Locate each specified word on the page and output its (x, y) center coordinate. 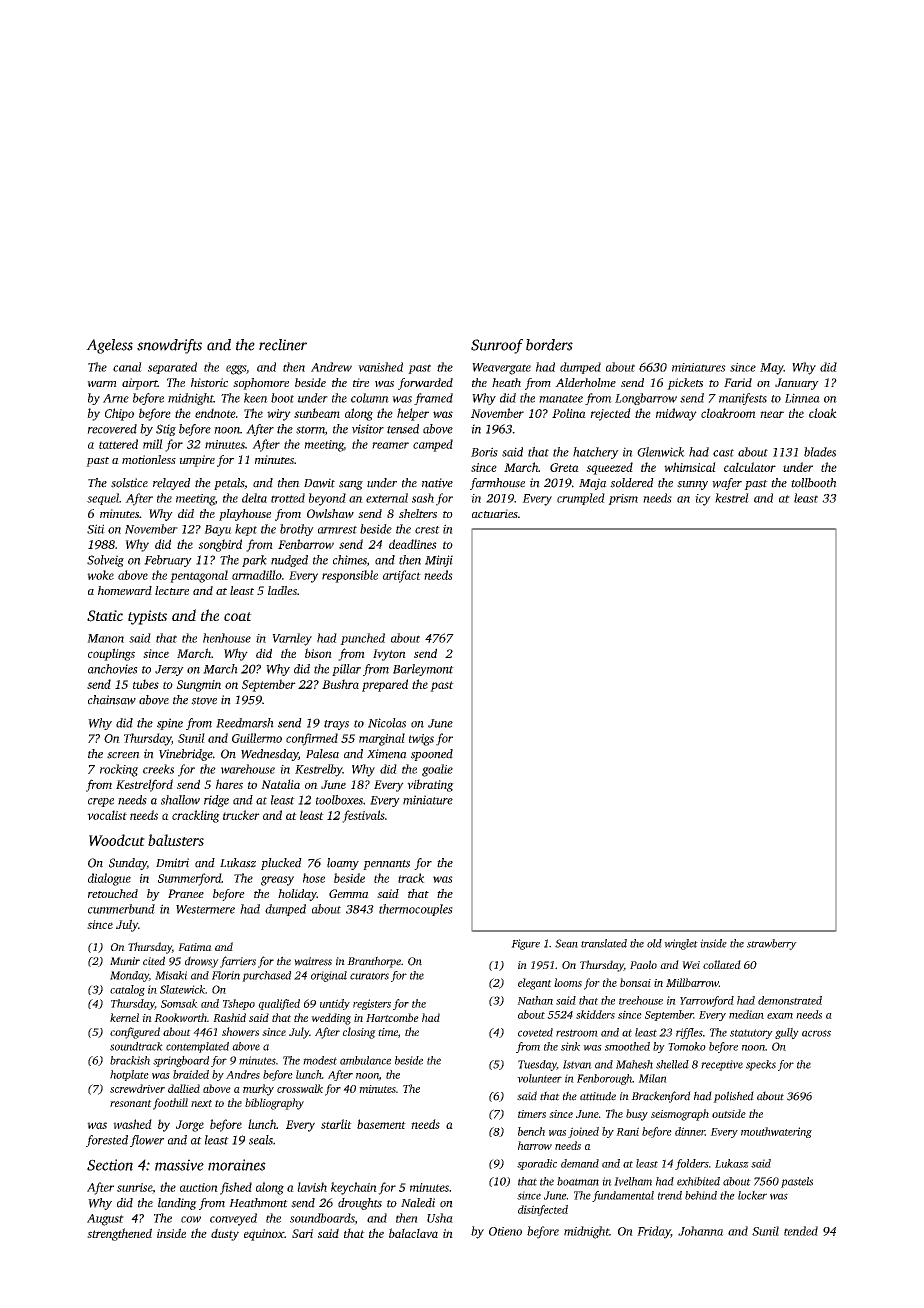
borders (549, 345)
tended (801, 1231)
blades (820, 452)
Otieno (505, 1231)
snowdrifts (169, 346)
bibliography (274, 1104)
